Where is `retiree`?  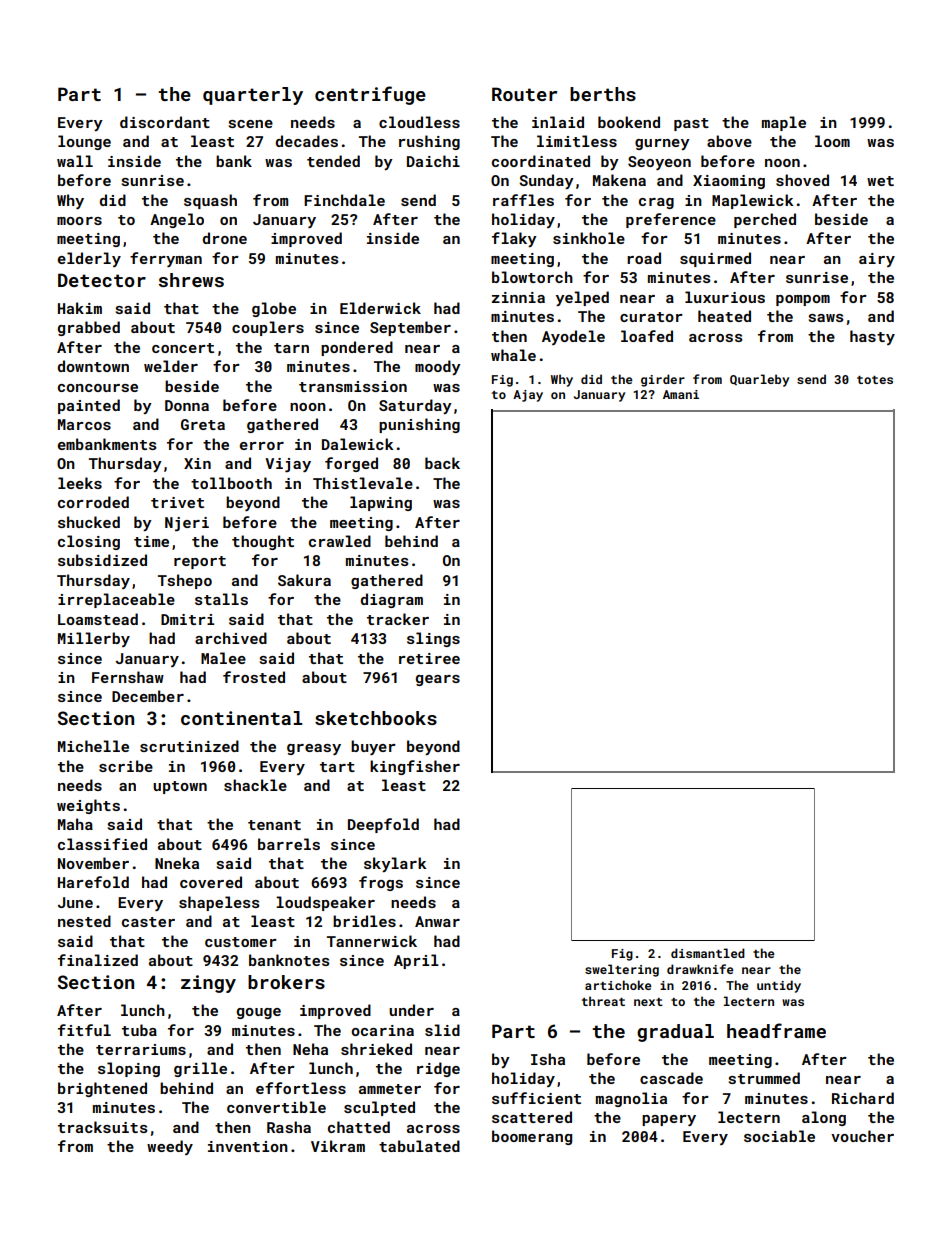
retiree is located at coordinates (429, 658).
